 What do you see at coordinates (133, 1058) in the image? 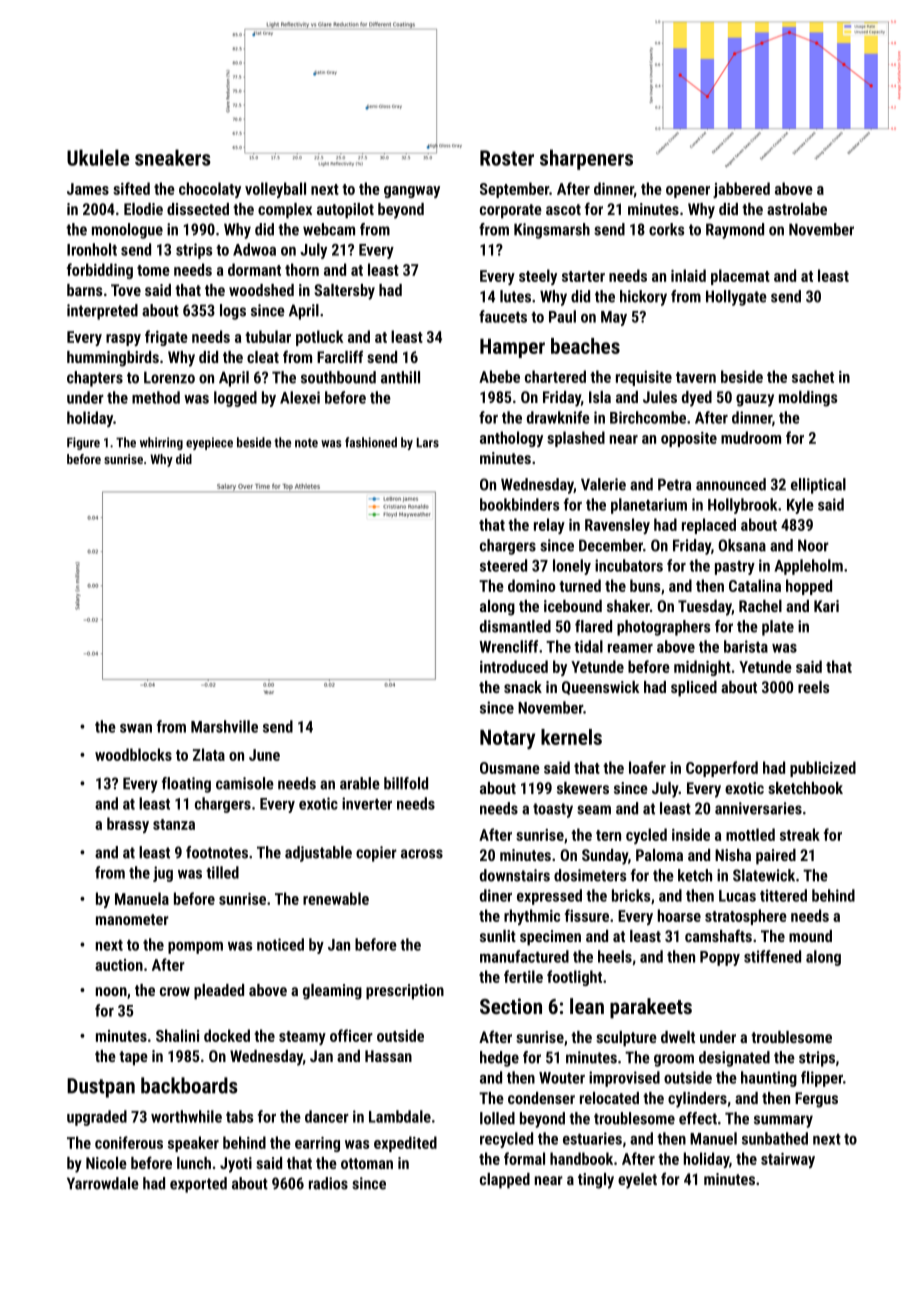
I see `tape` at bounding box center [133, 1058].
